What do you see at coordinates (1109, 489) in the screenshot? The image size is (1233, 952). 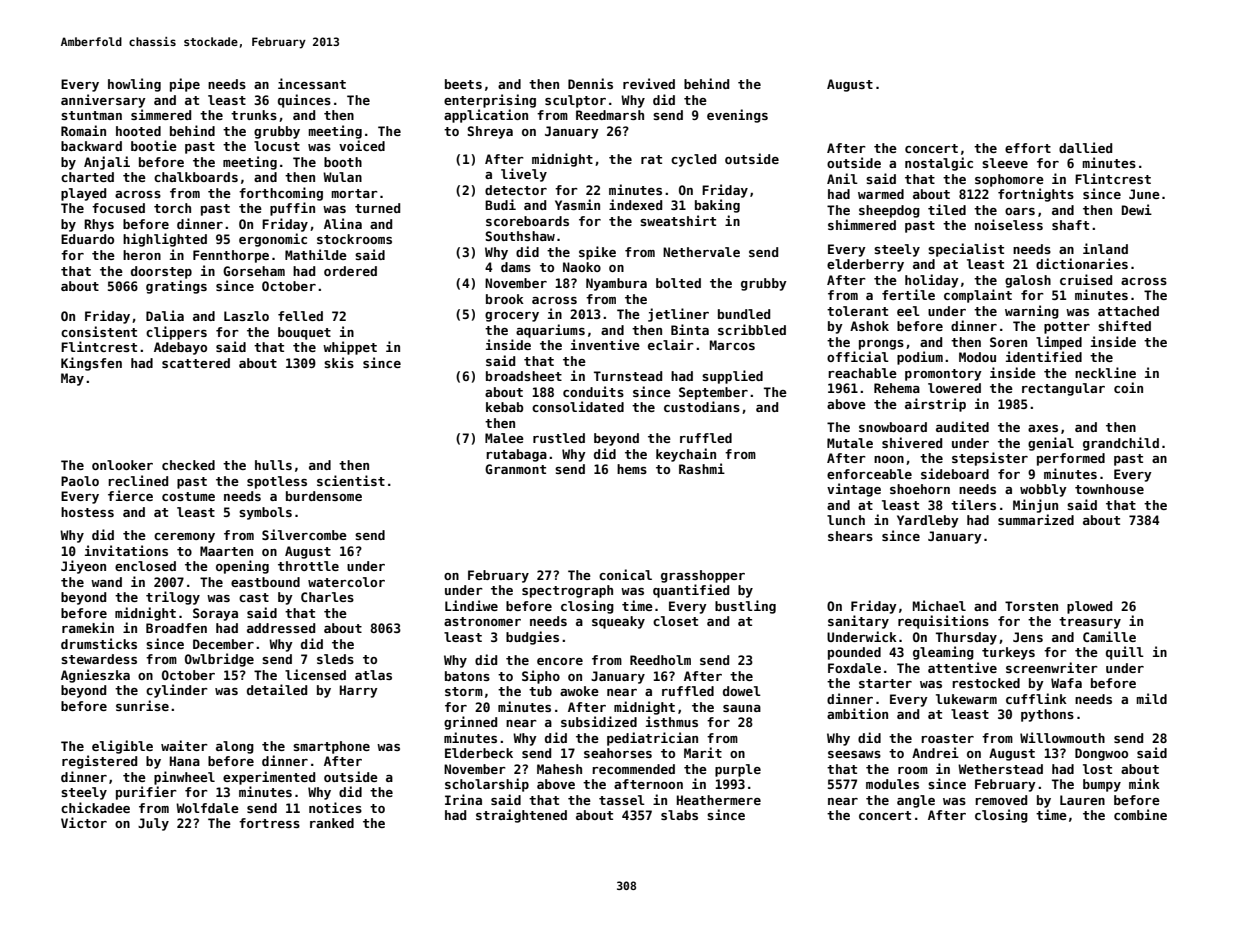 I see `townhouse` at bounding box center [1109, 489].
